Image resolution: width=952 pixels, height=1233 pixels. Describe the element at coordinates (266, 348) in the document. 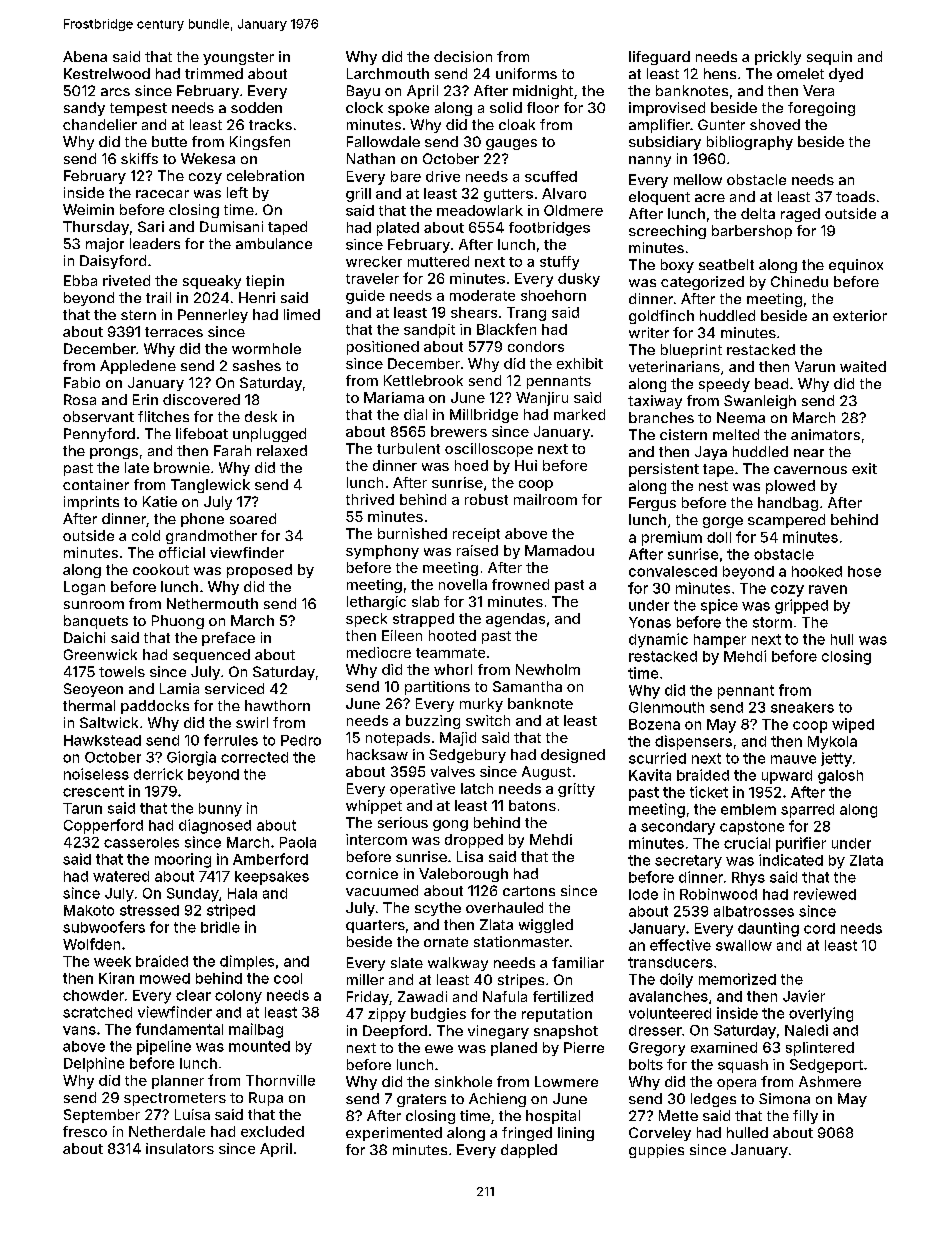

I see `wormhole` at that location.
